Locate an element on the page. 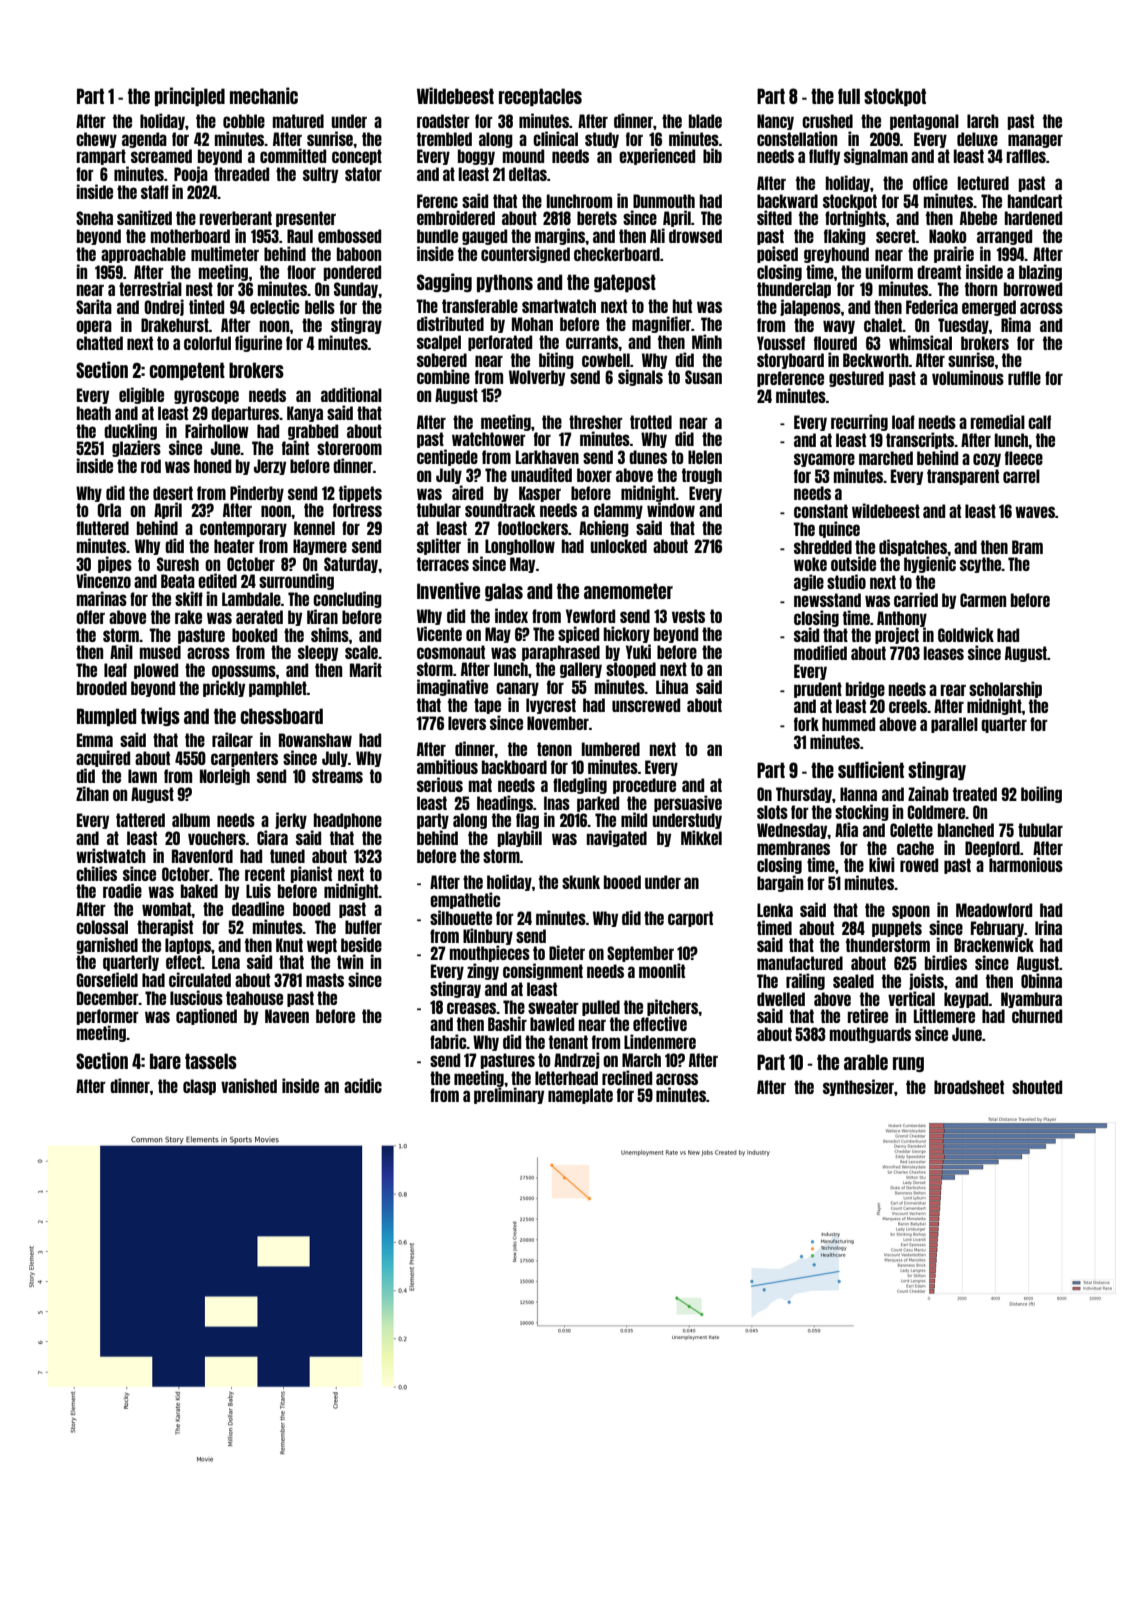  wristwatch is located at coordinates (111, 855).
